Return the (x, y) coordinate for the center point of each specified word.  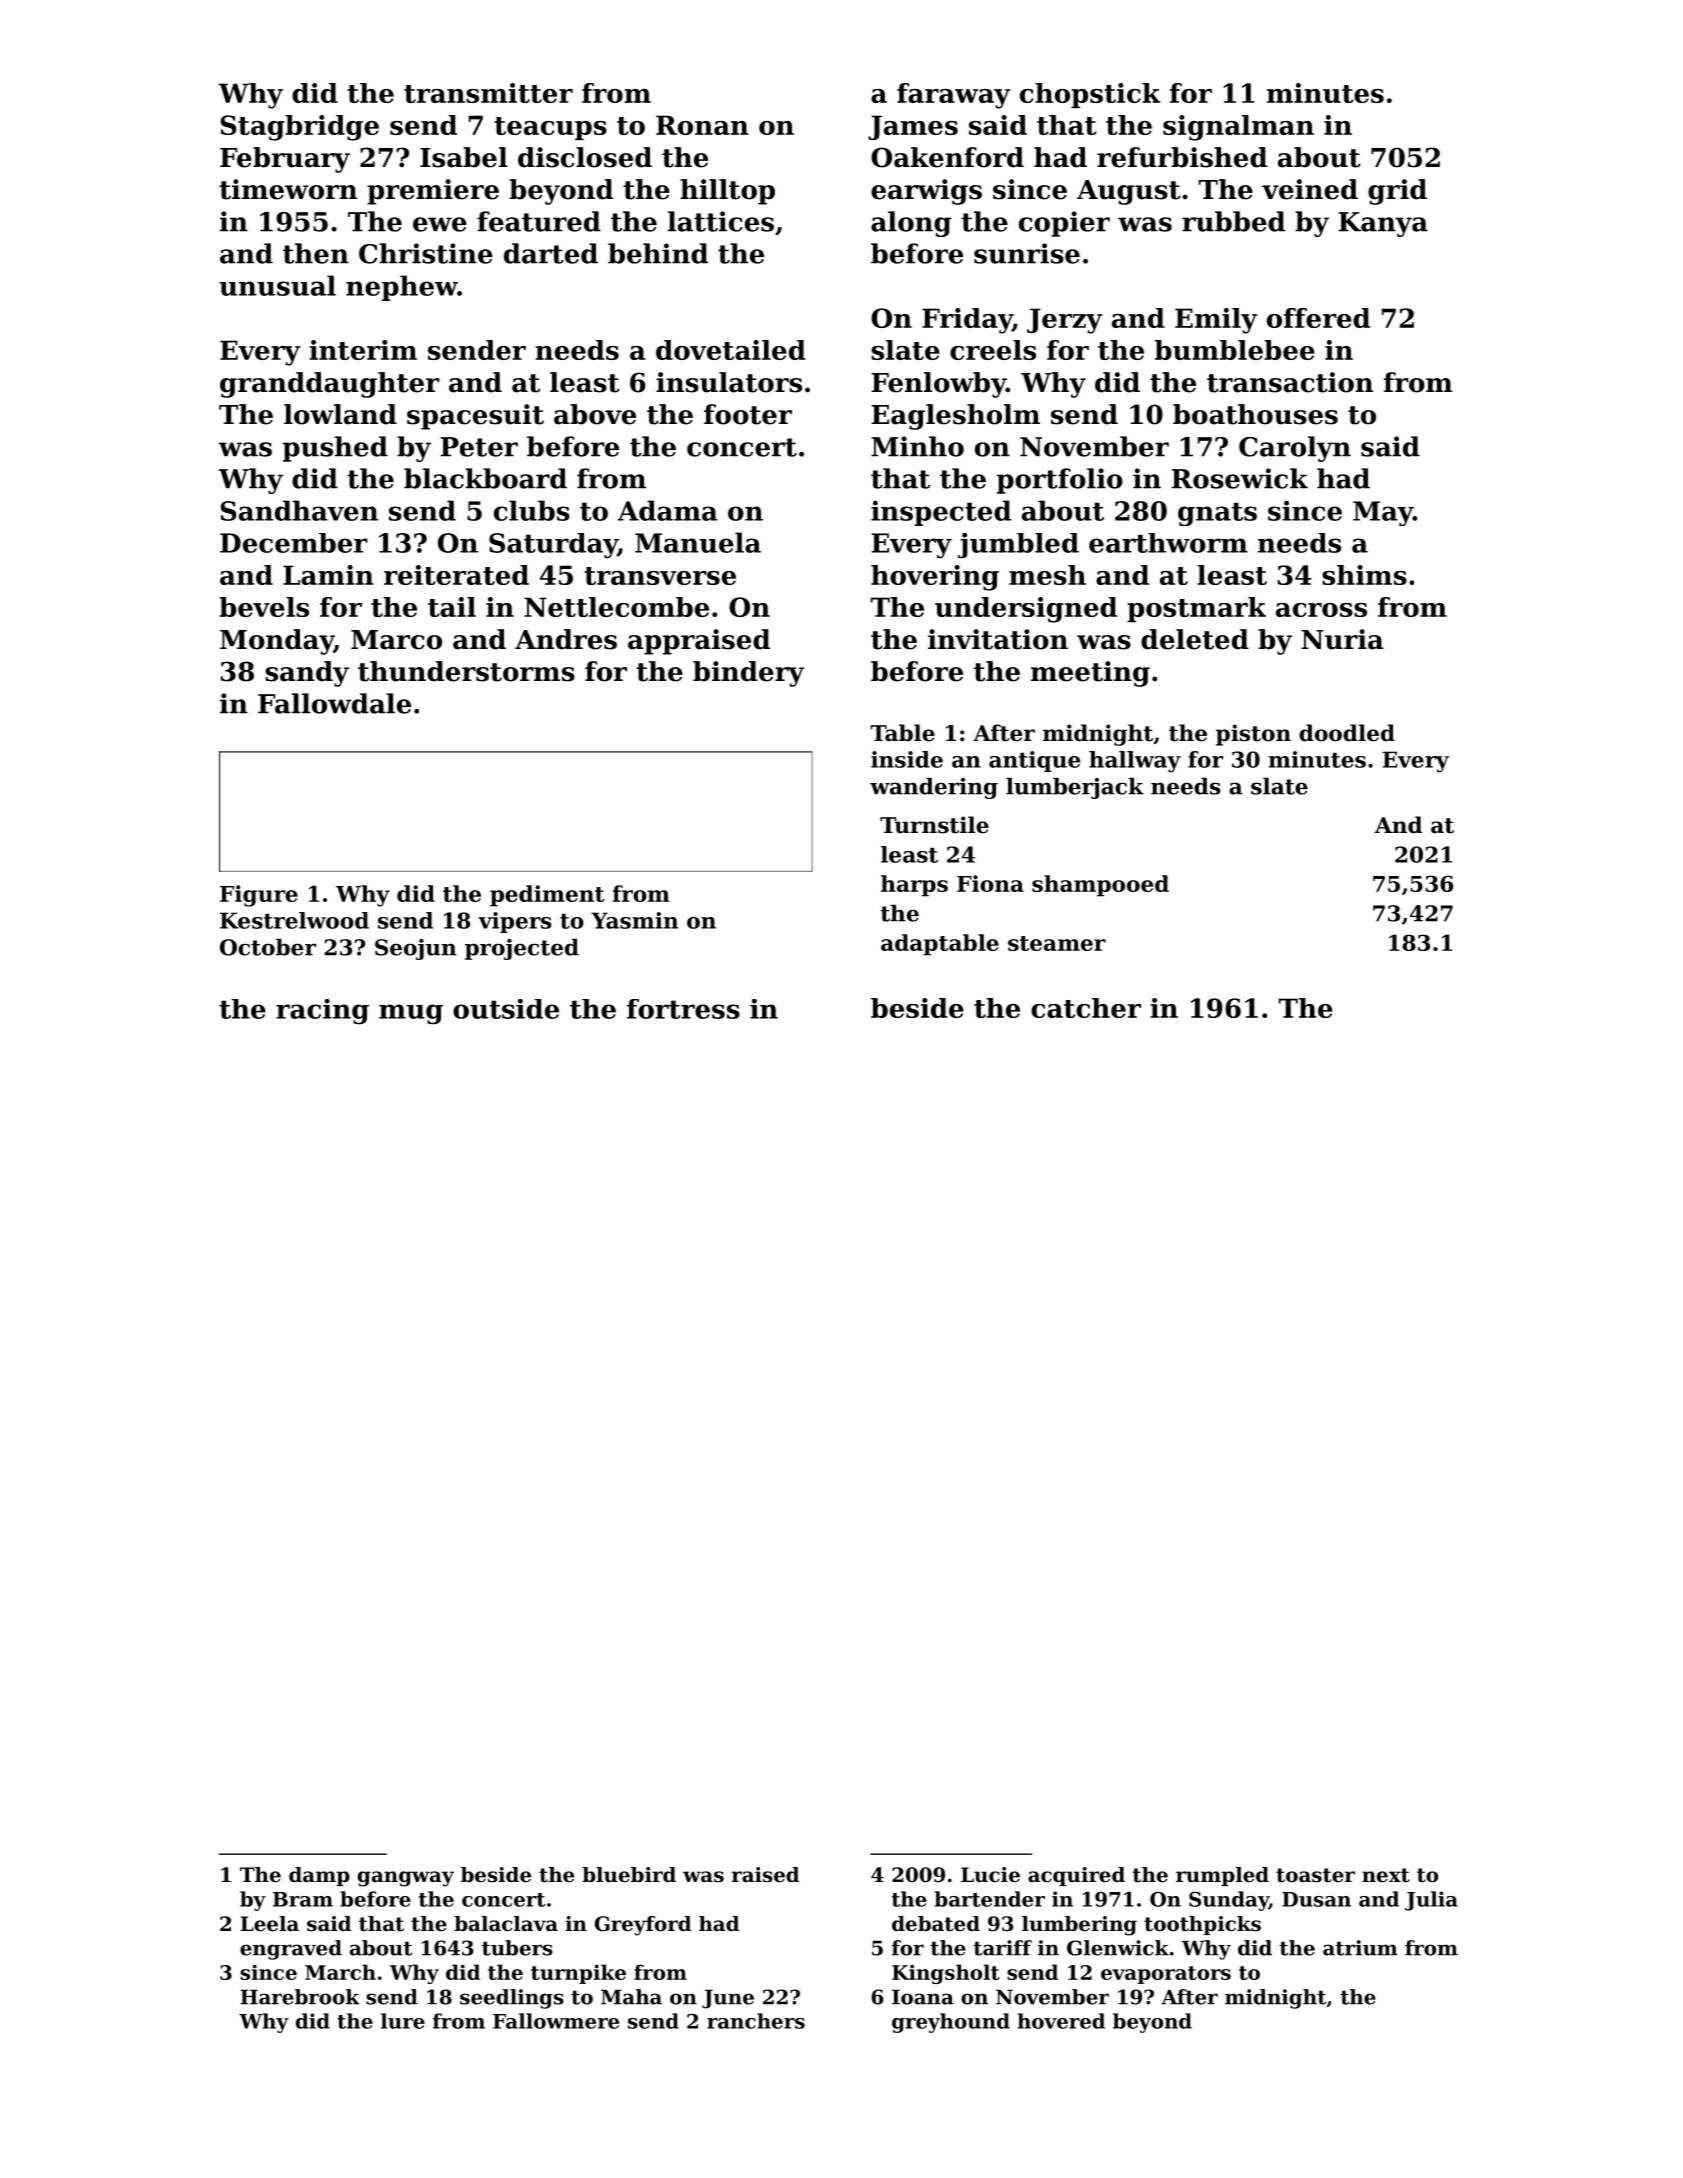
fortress (683, 1009)
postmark (1196, 609)
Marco (396, 640)
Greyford (643, 1926)
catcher (1086, 1008)
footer (748, 414)
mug (411, 1014)
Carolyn (1295, 449)
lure (403, 2021)
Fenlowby (938, 385)
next (1386, 1875)
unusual (277, 285)
